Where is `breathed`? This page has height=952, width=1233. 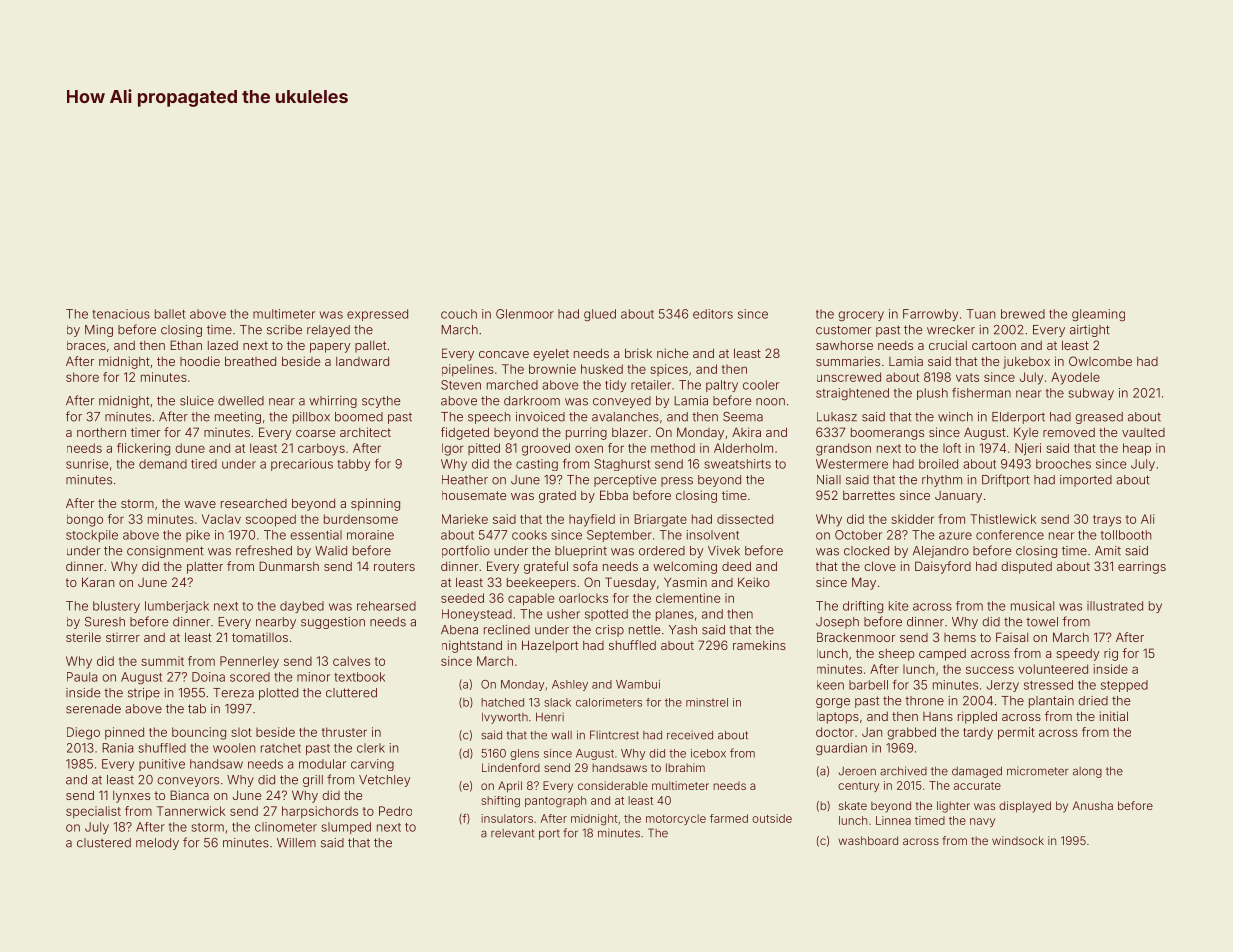 breathed is located at coordinates (250, 361).
